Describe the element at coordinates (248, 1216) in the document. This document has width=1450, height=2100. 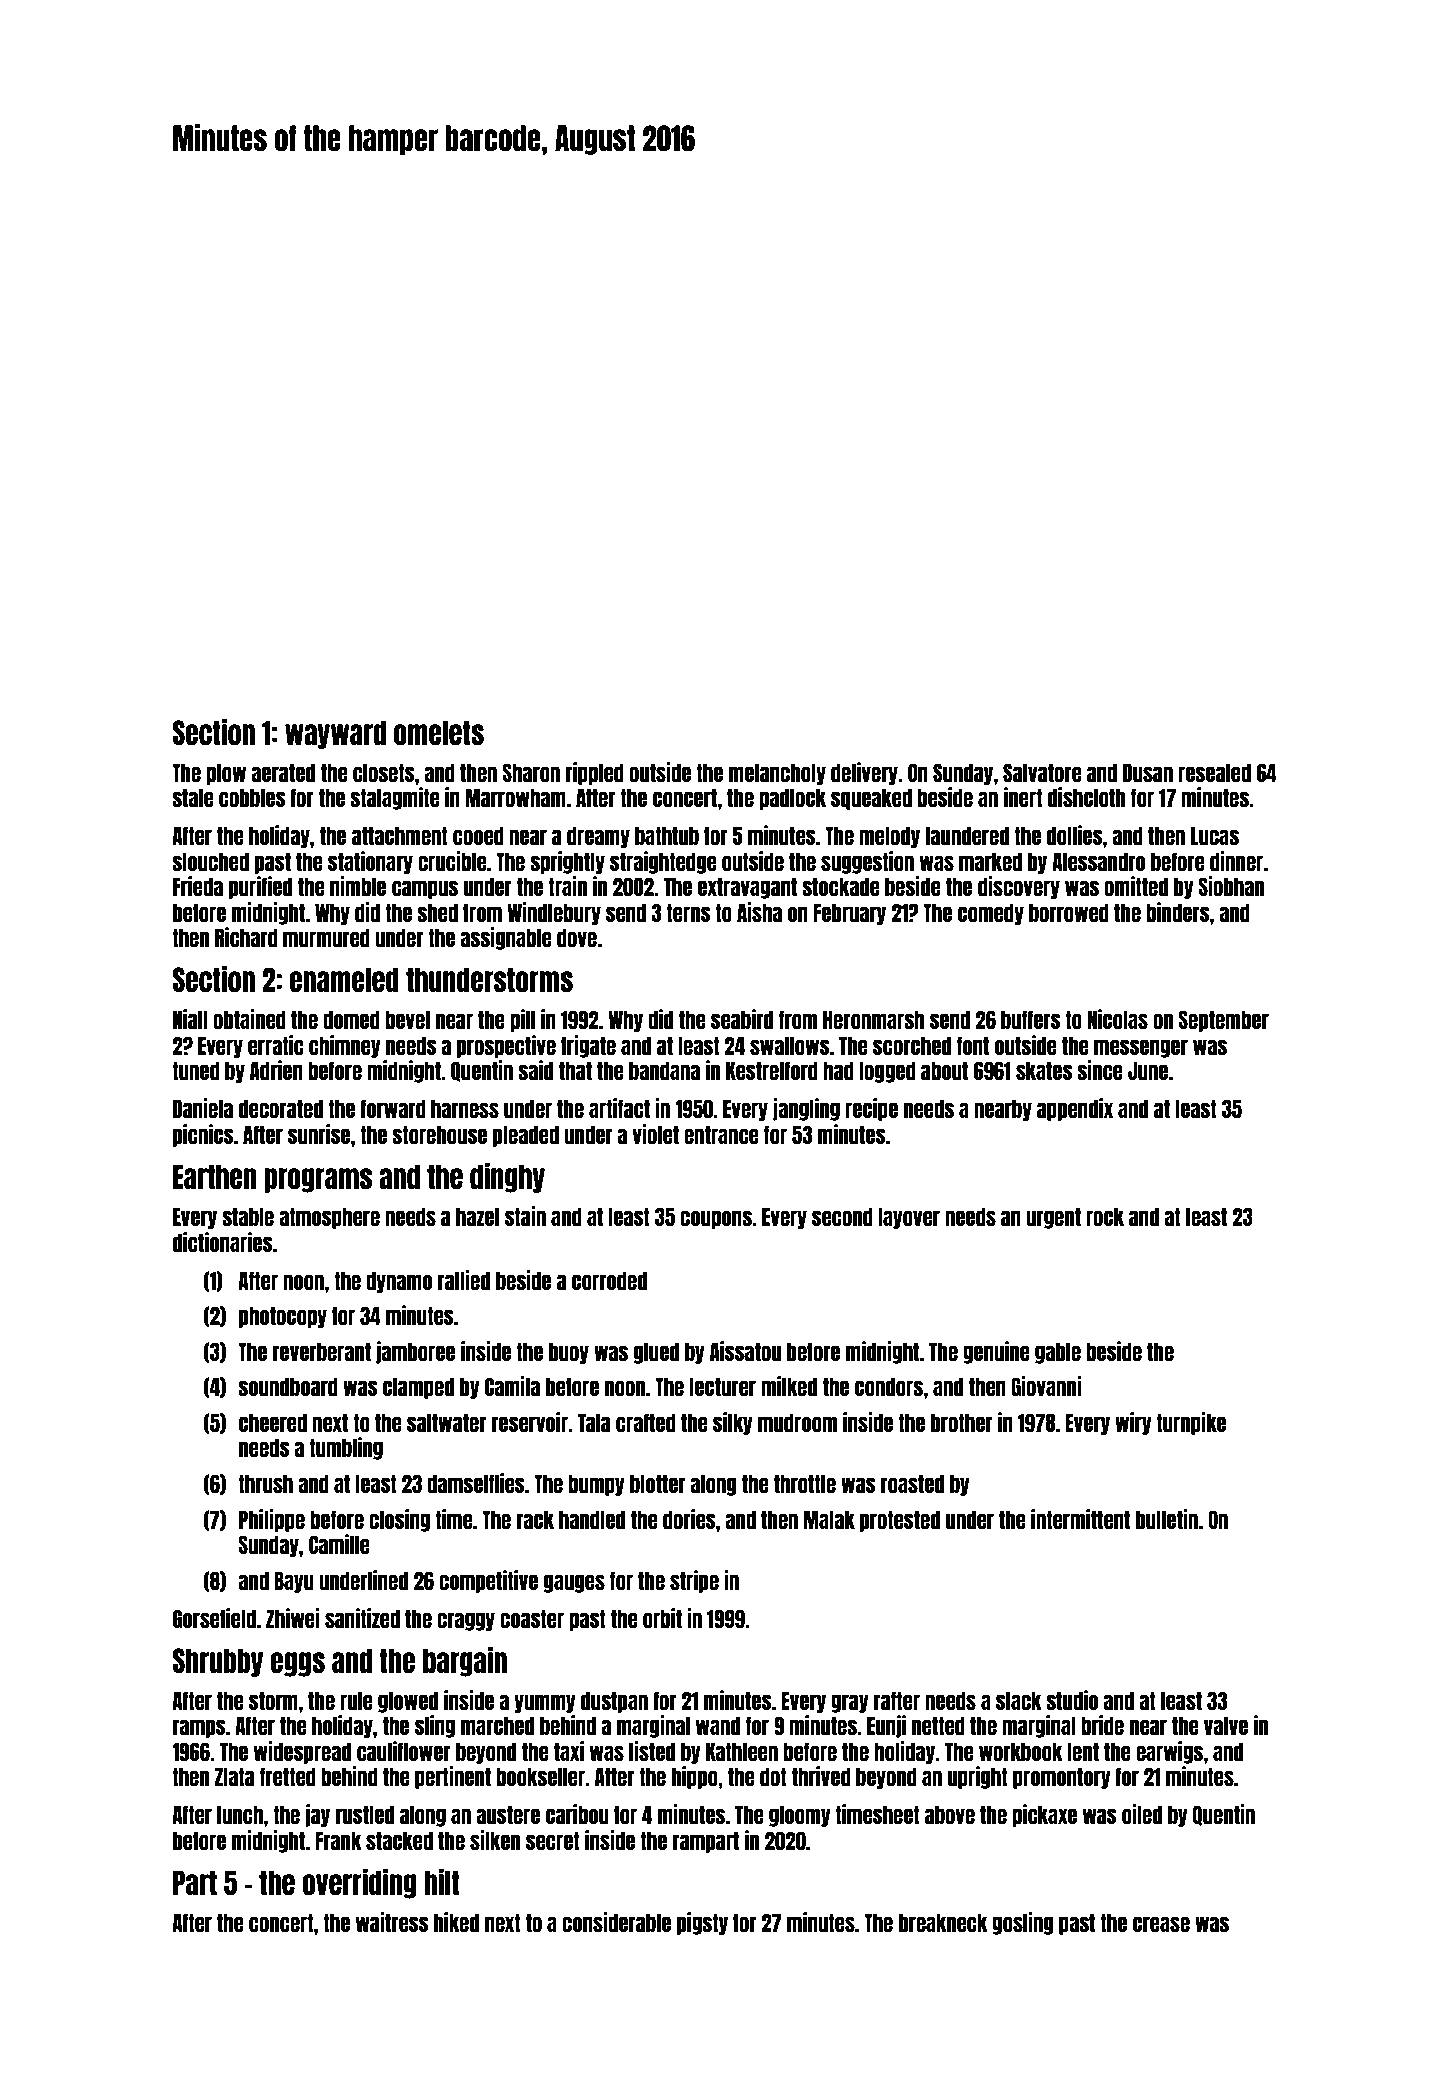
I see `stable` at that location.
